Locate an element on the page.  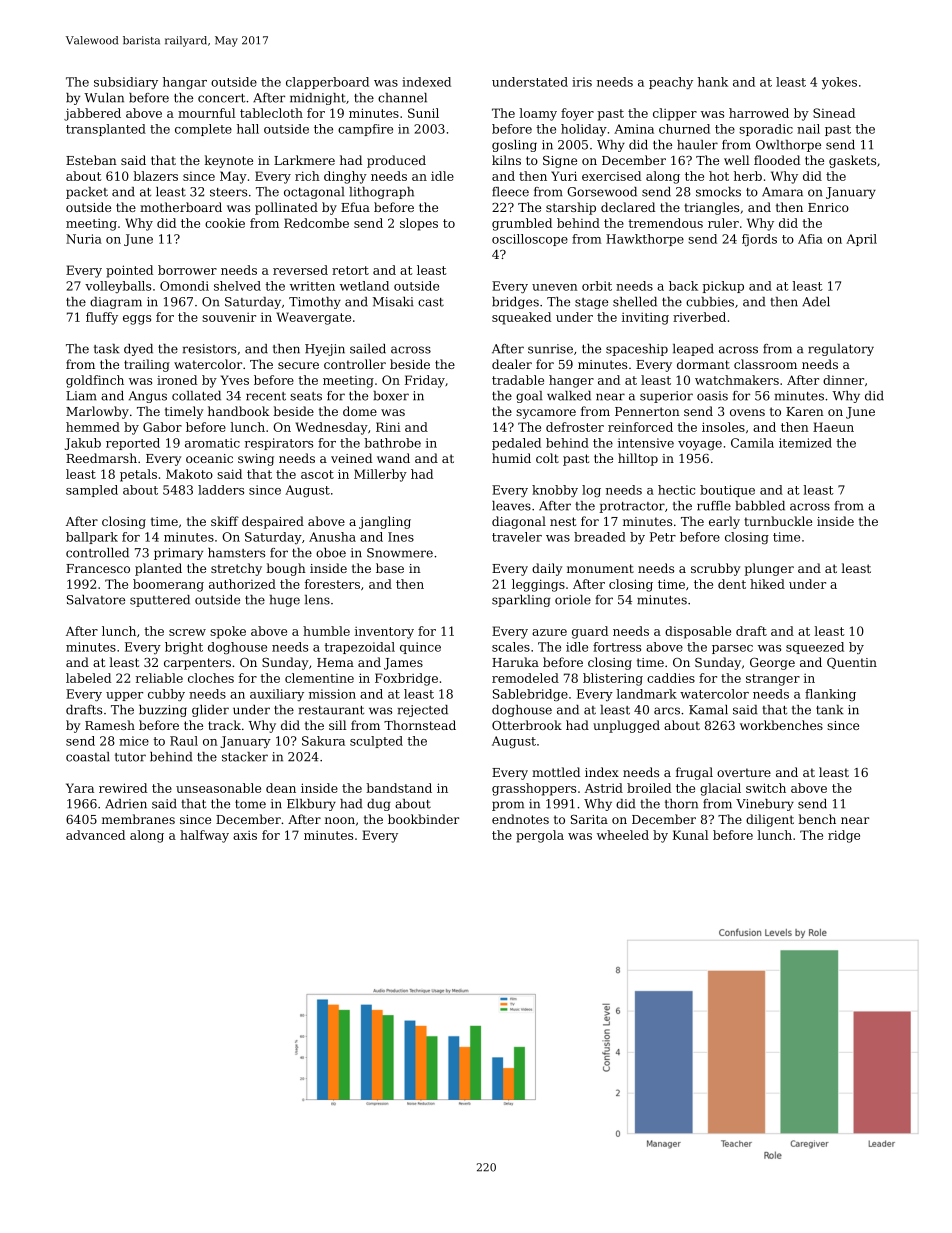
Yara is located at coordinates (80, 788).
